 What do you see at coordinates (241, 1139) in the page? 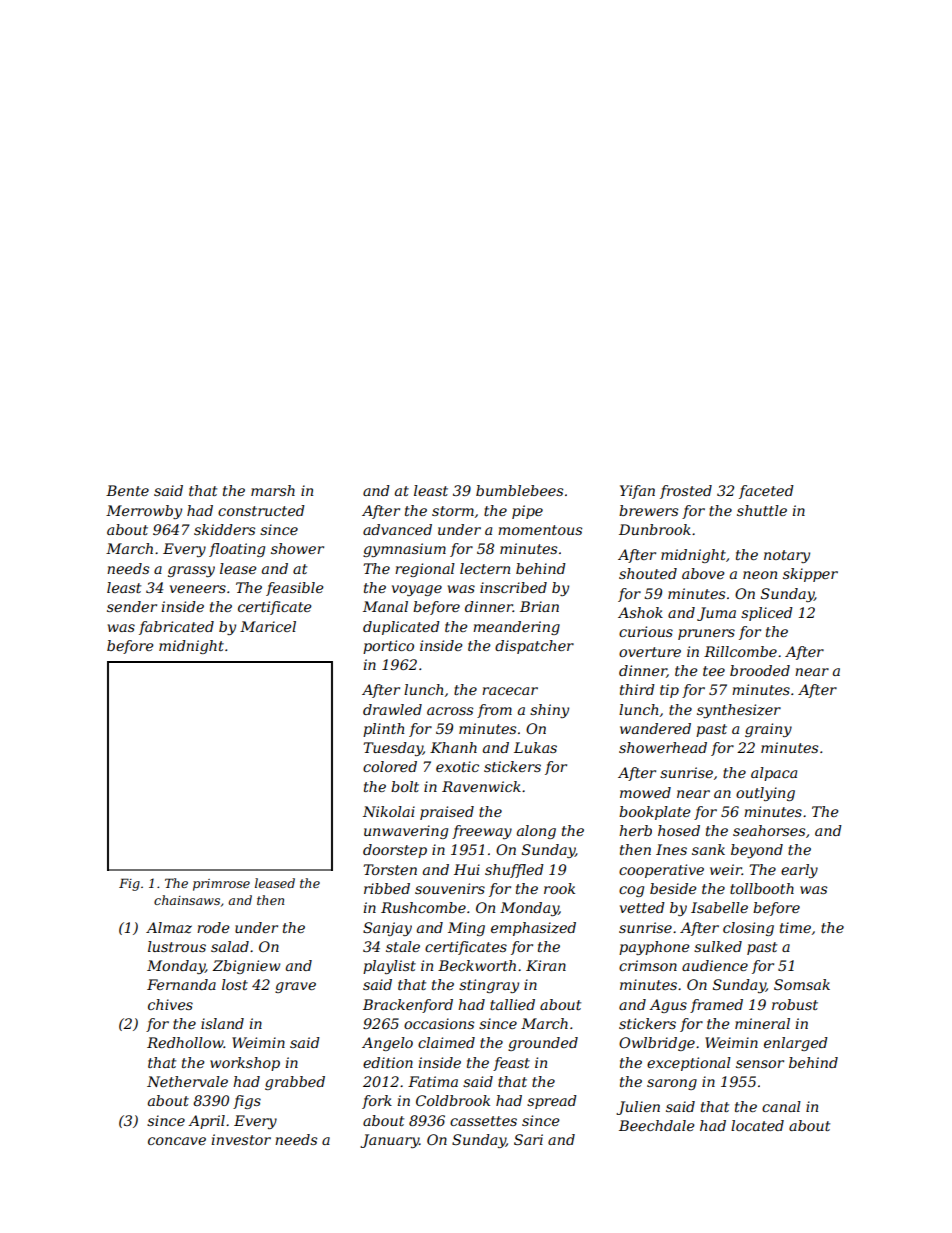
I see `investor` at bounding box center [241, 1139].
